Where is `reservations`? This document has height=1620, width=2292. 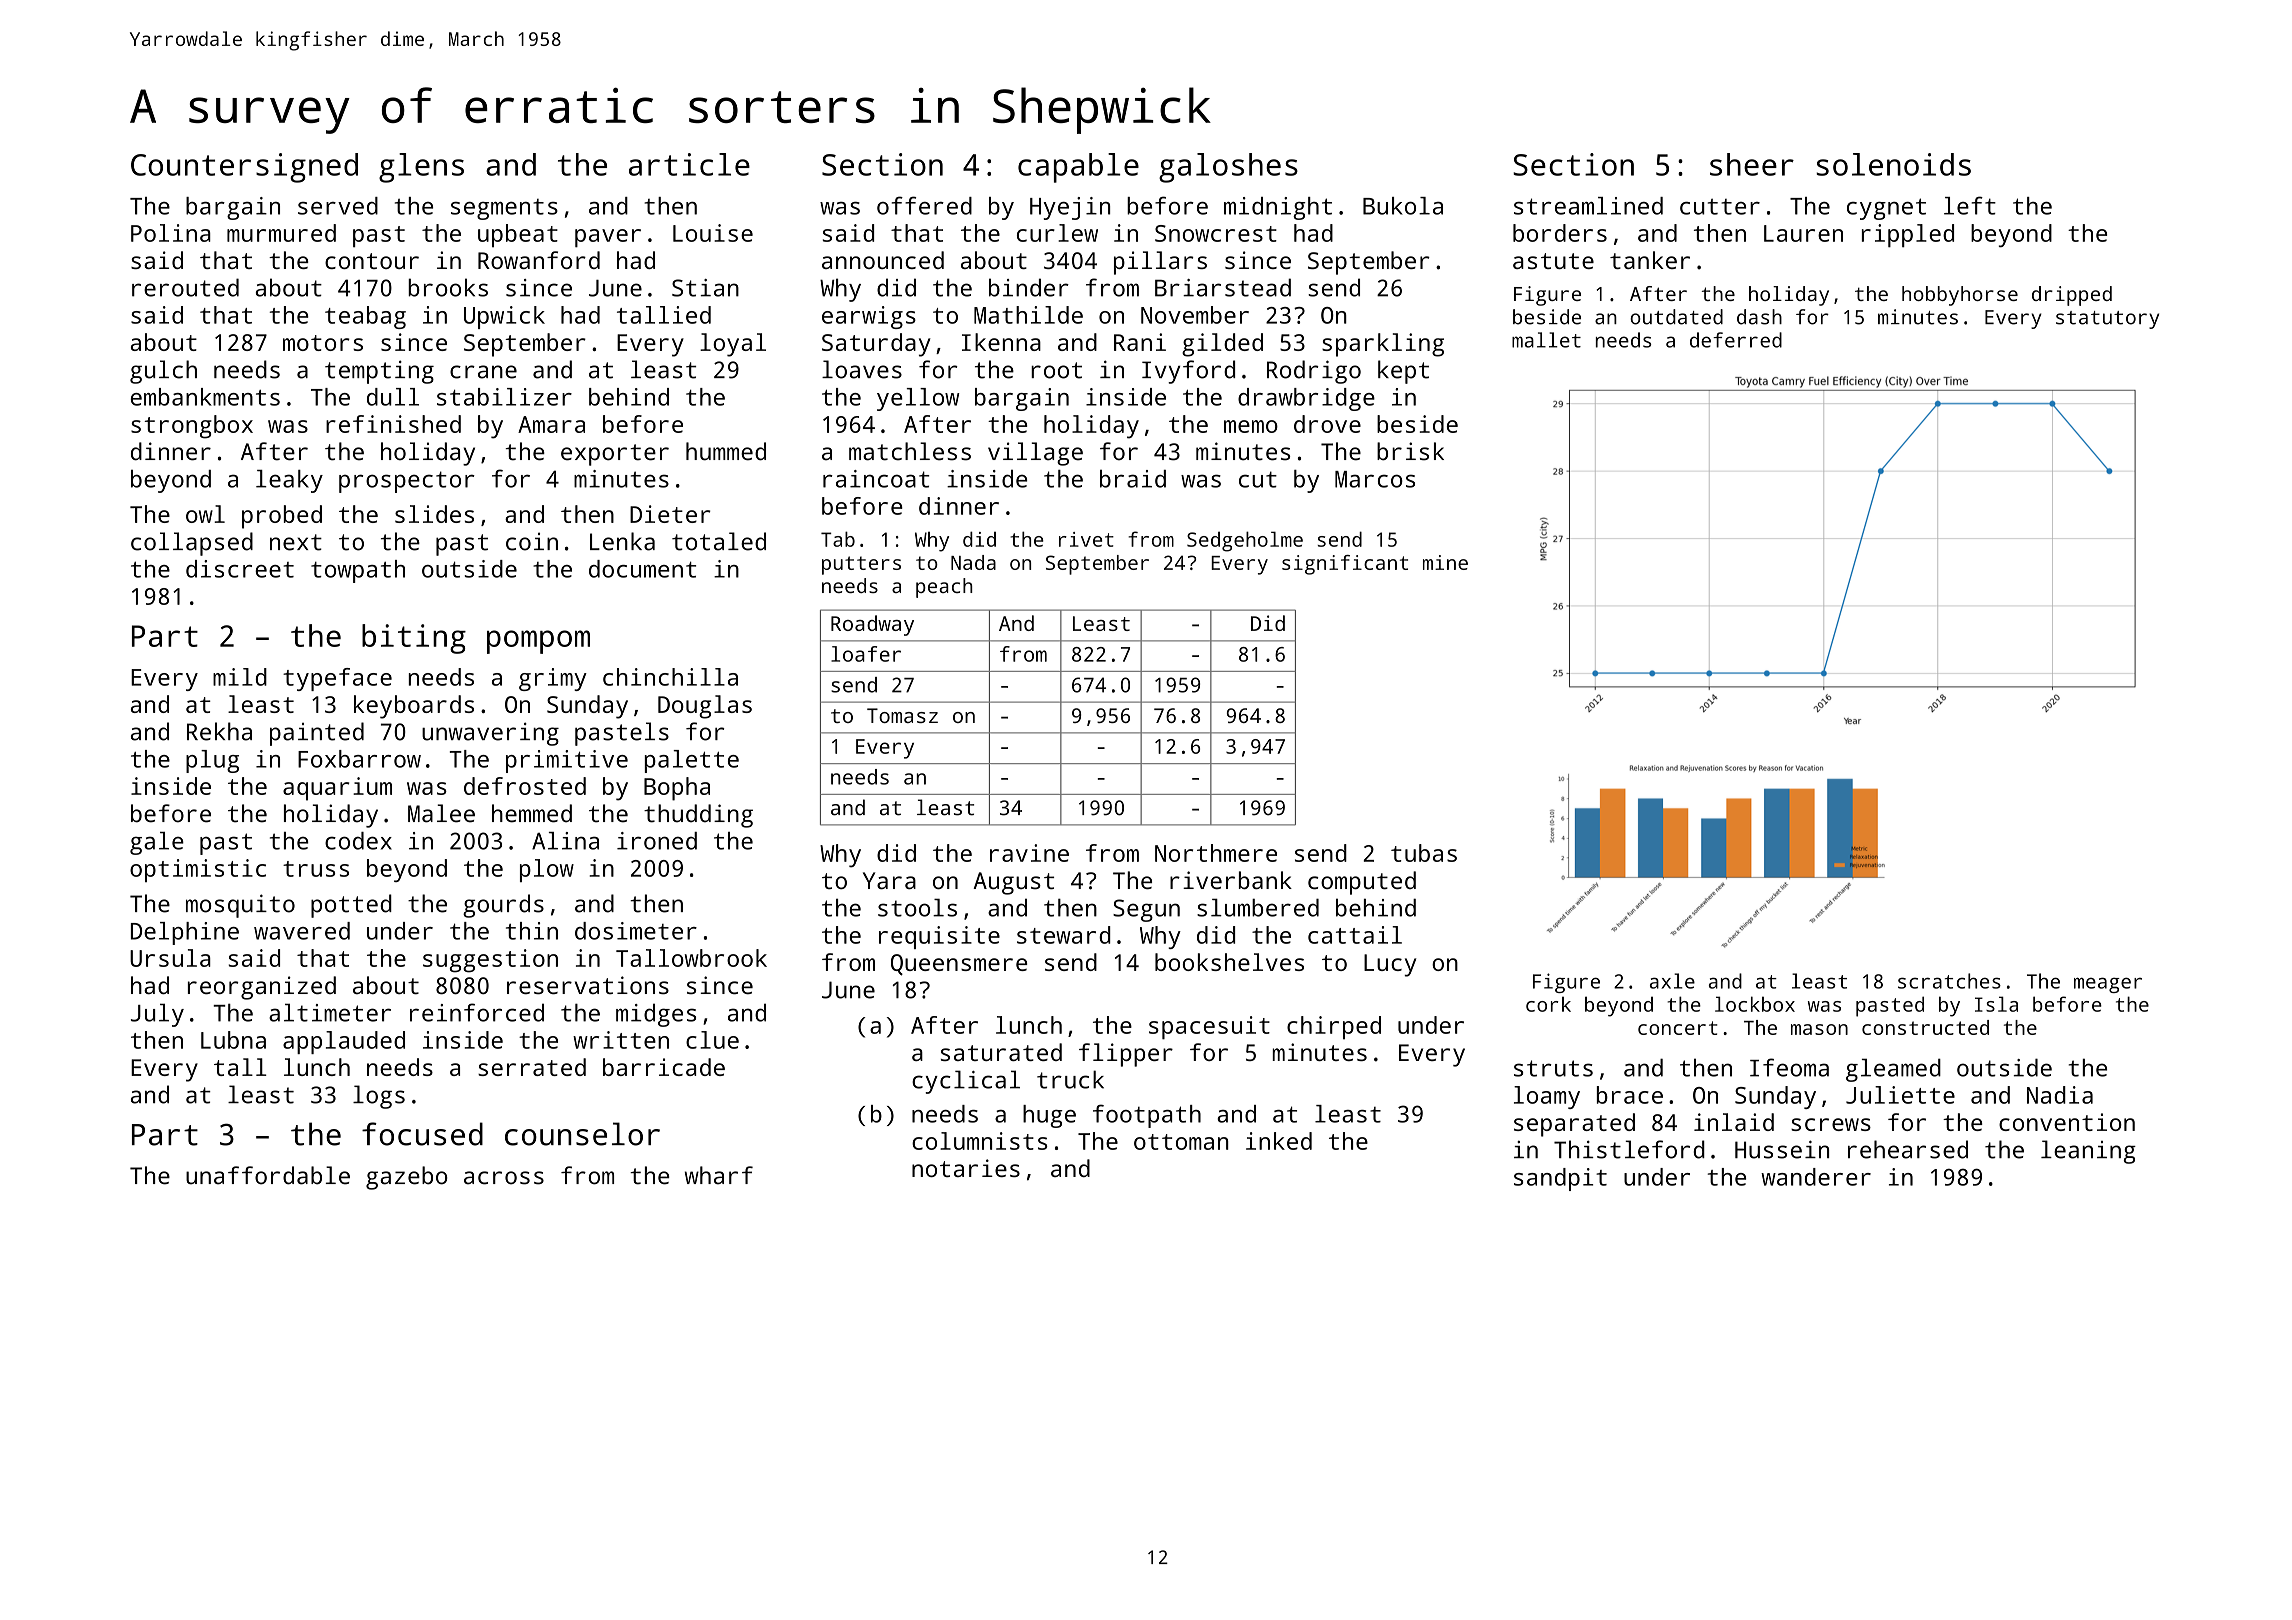
reservations is located at coordinates (588, 985).
